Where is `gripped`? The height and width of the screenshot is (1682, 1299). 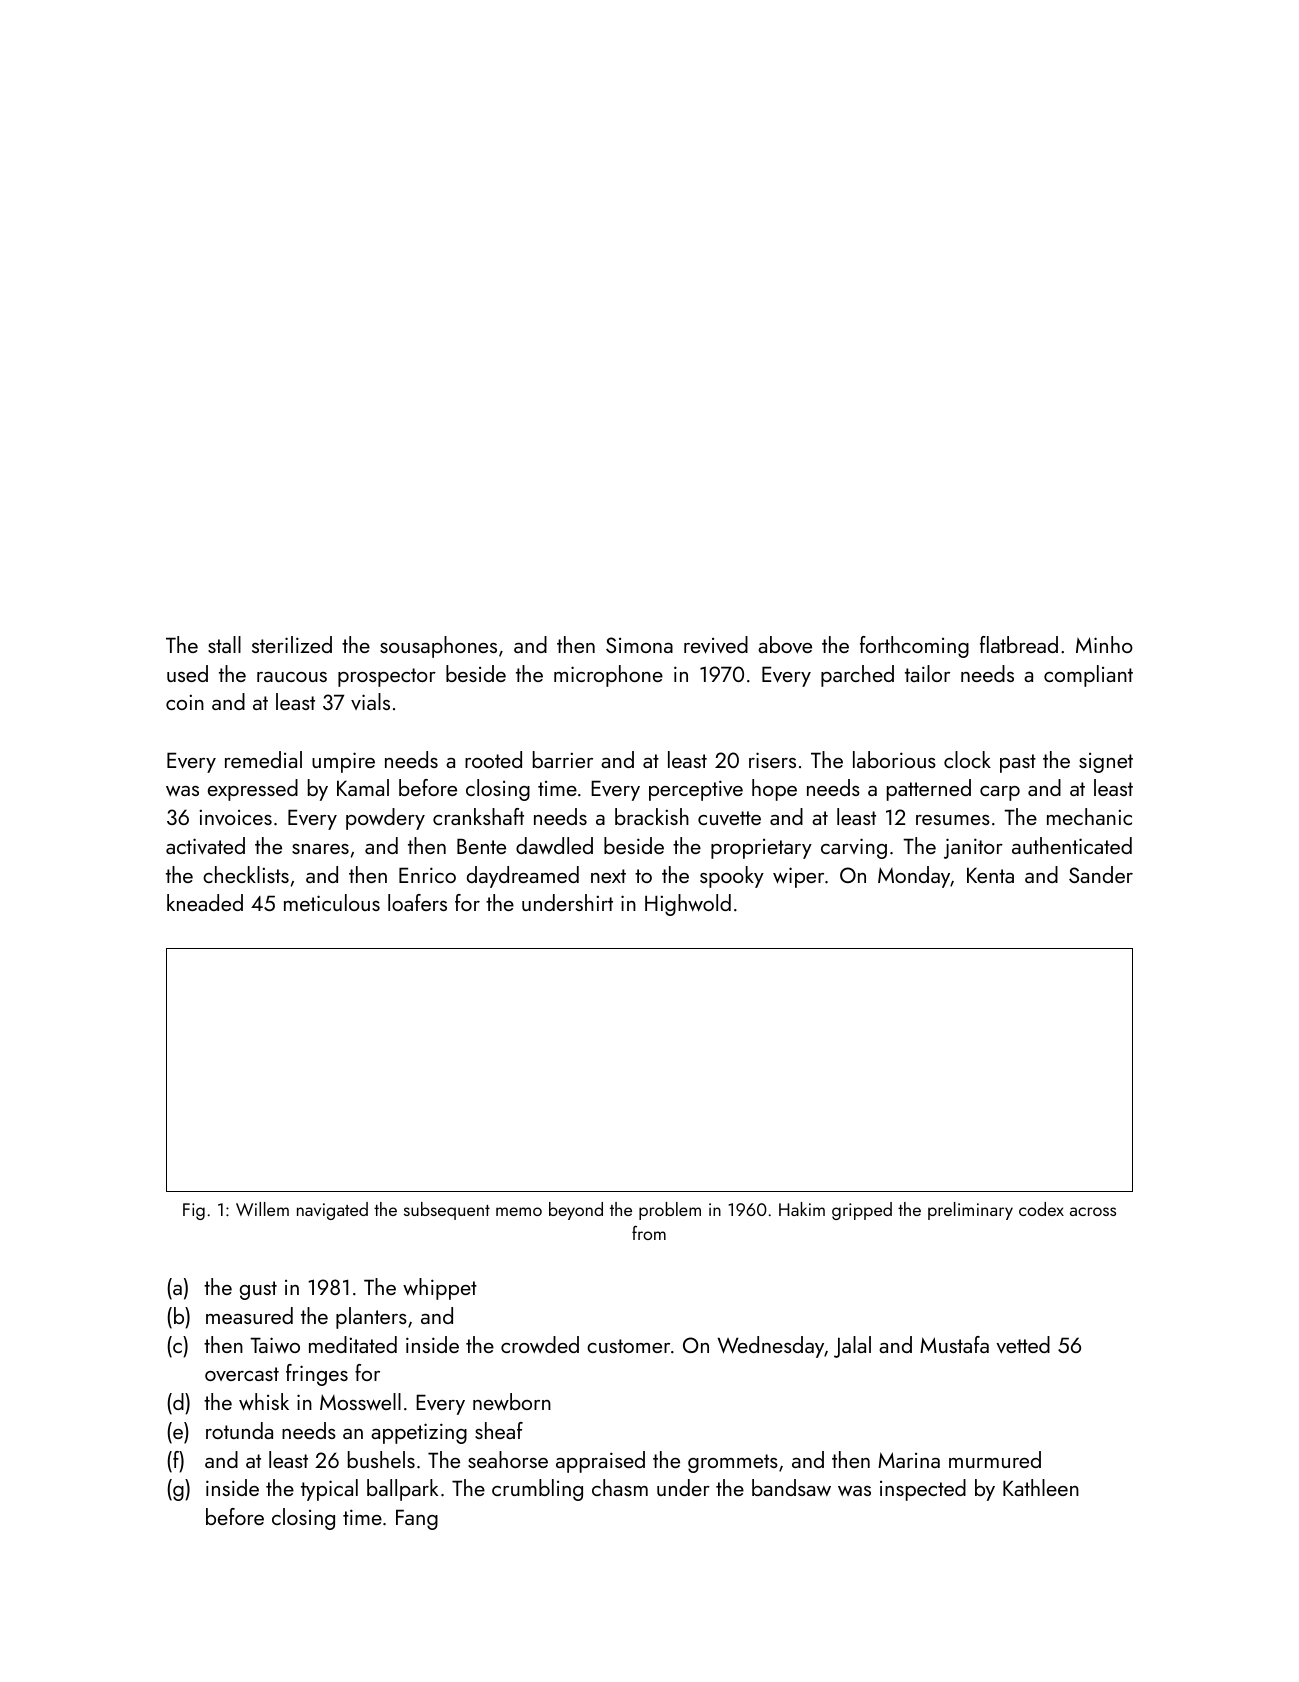
gripped is located at coordinates (862, 1211).
